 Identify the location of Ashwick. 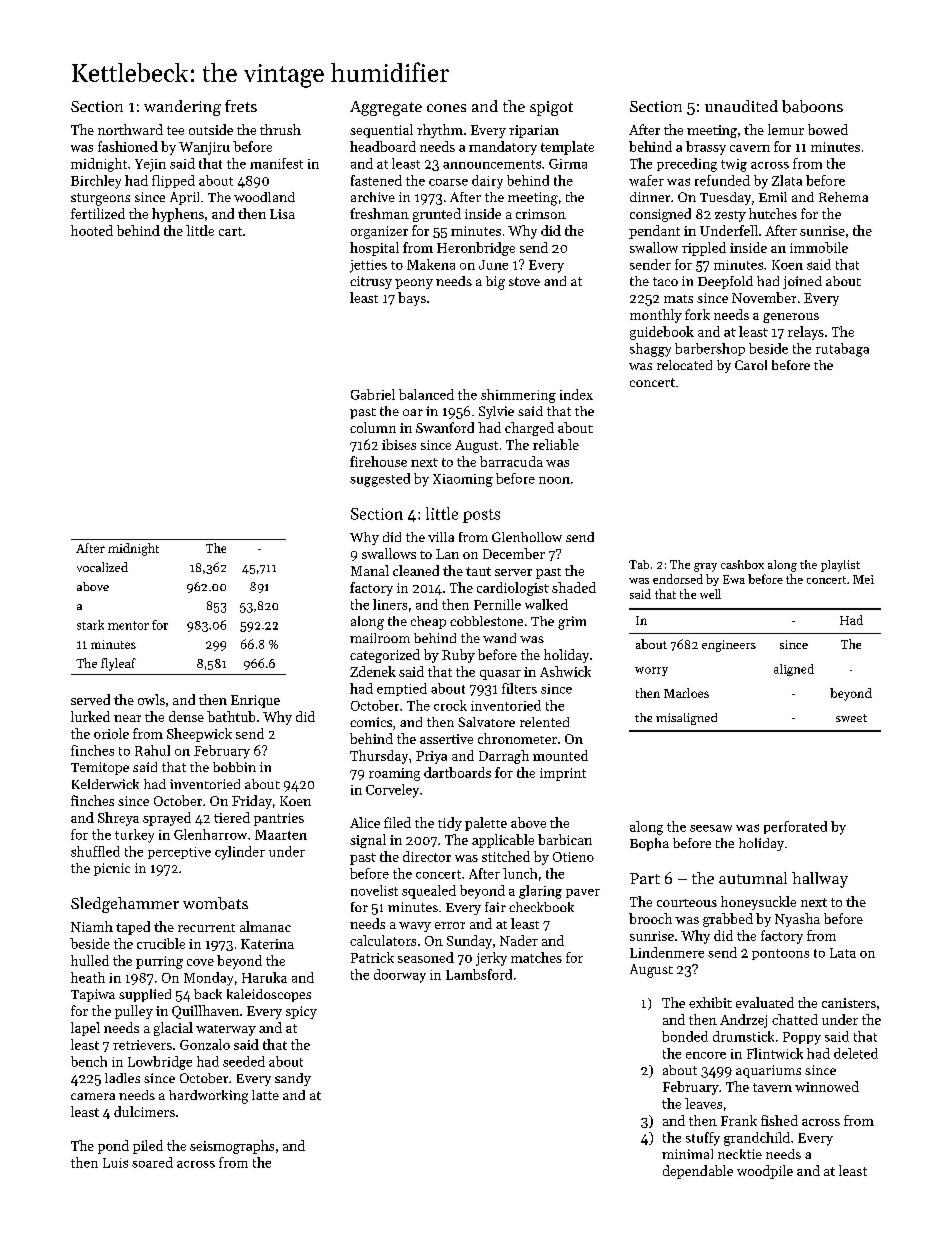
(565, 671).
